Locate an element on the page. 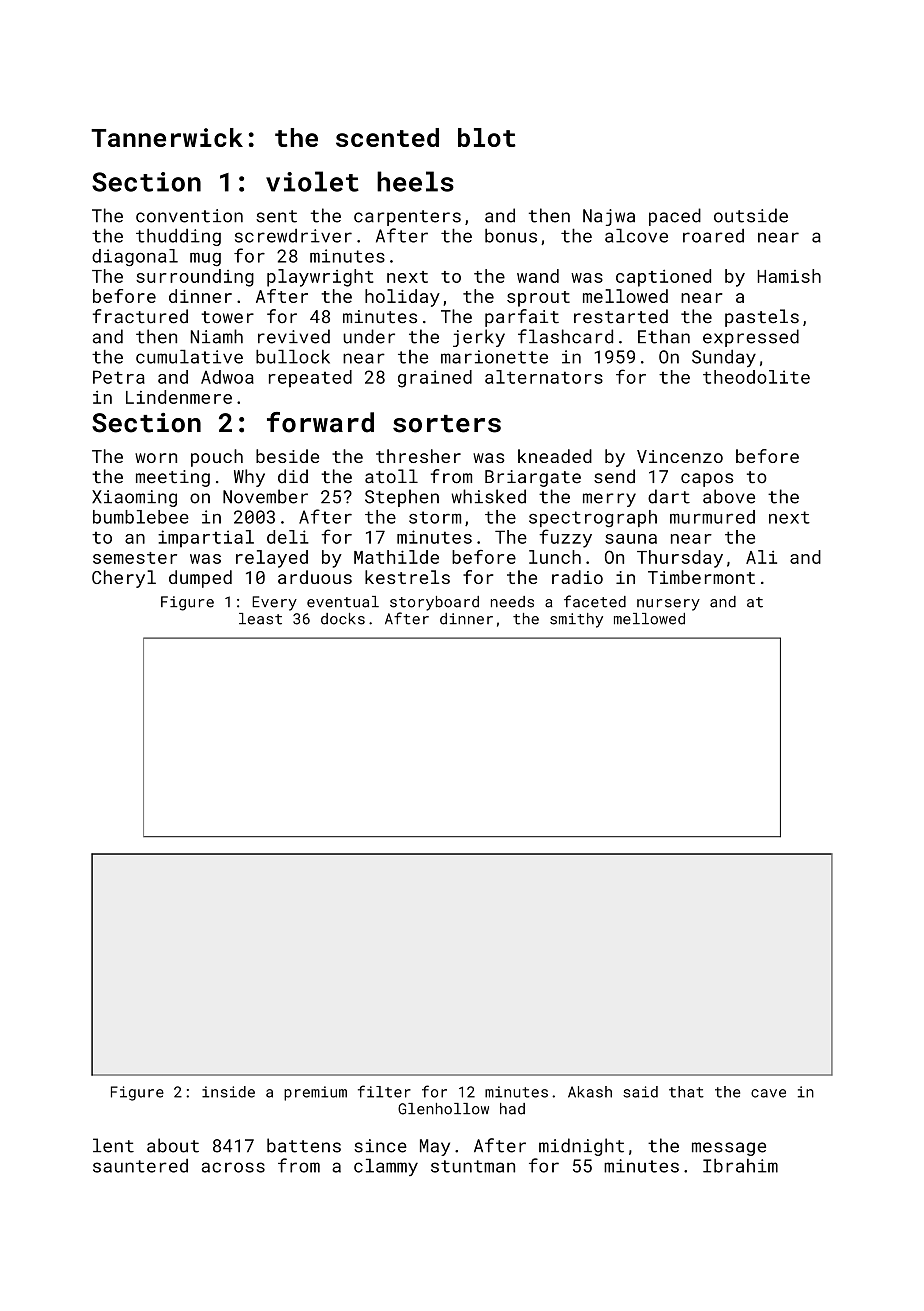 The image size is (924, 1311). alternators is located at coordinates (544, 377).
